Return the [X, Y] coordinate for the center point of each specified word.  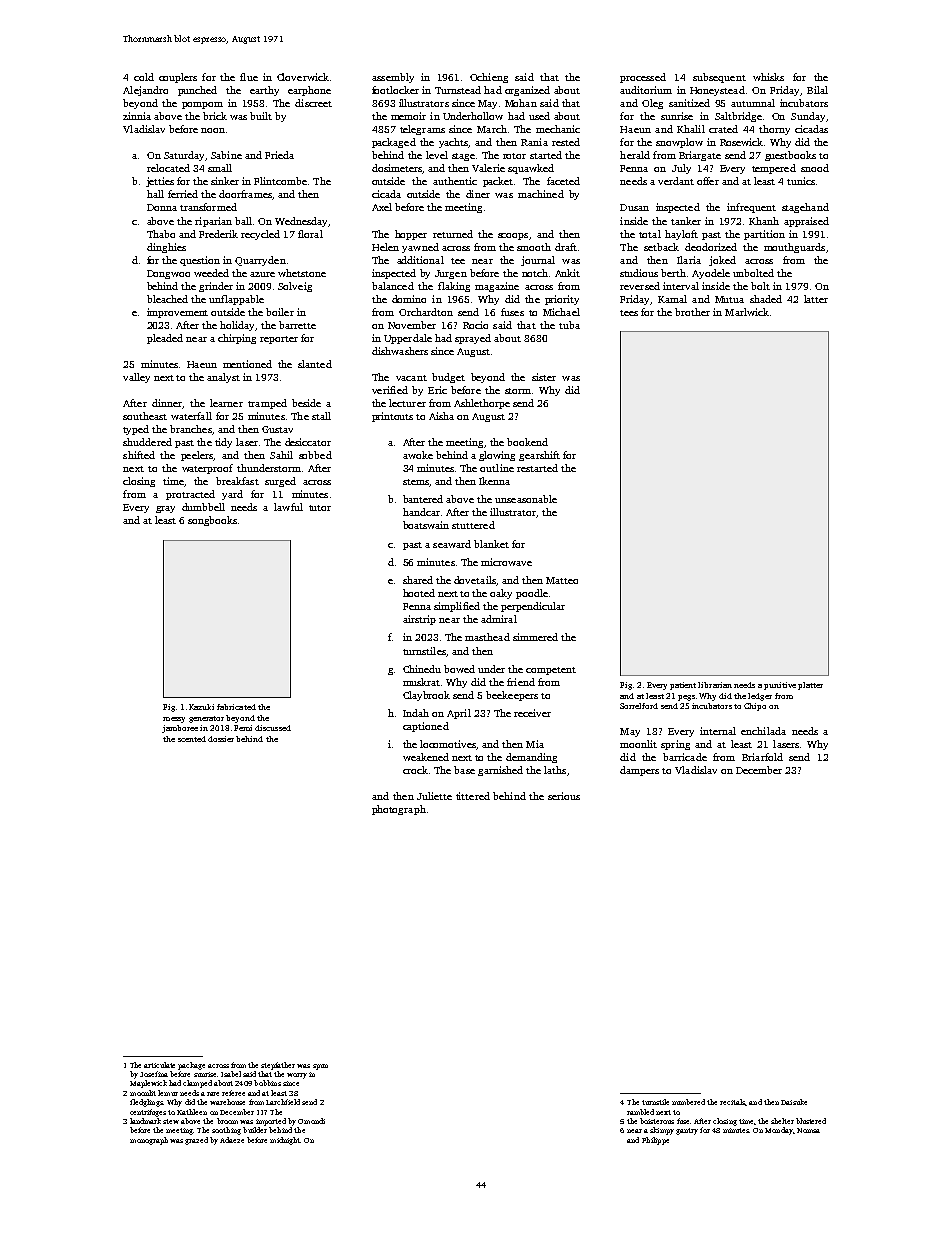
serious [564, 796]
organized [527, 91]
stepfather [278, 1066]
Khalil [691, 129]
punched [197, 91]
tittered [473, 796]
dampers [639, 771]
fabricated [236, 707]
